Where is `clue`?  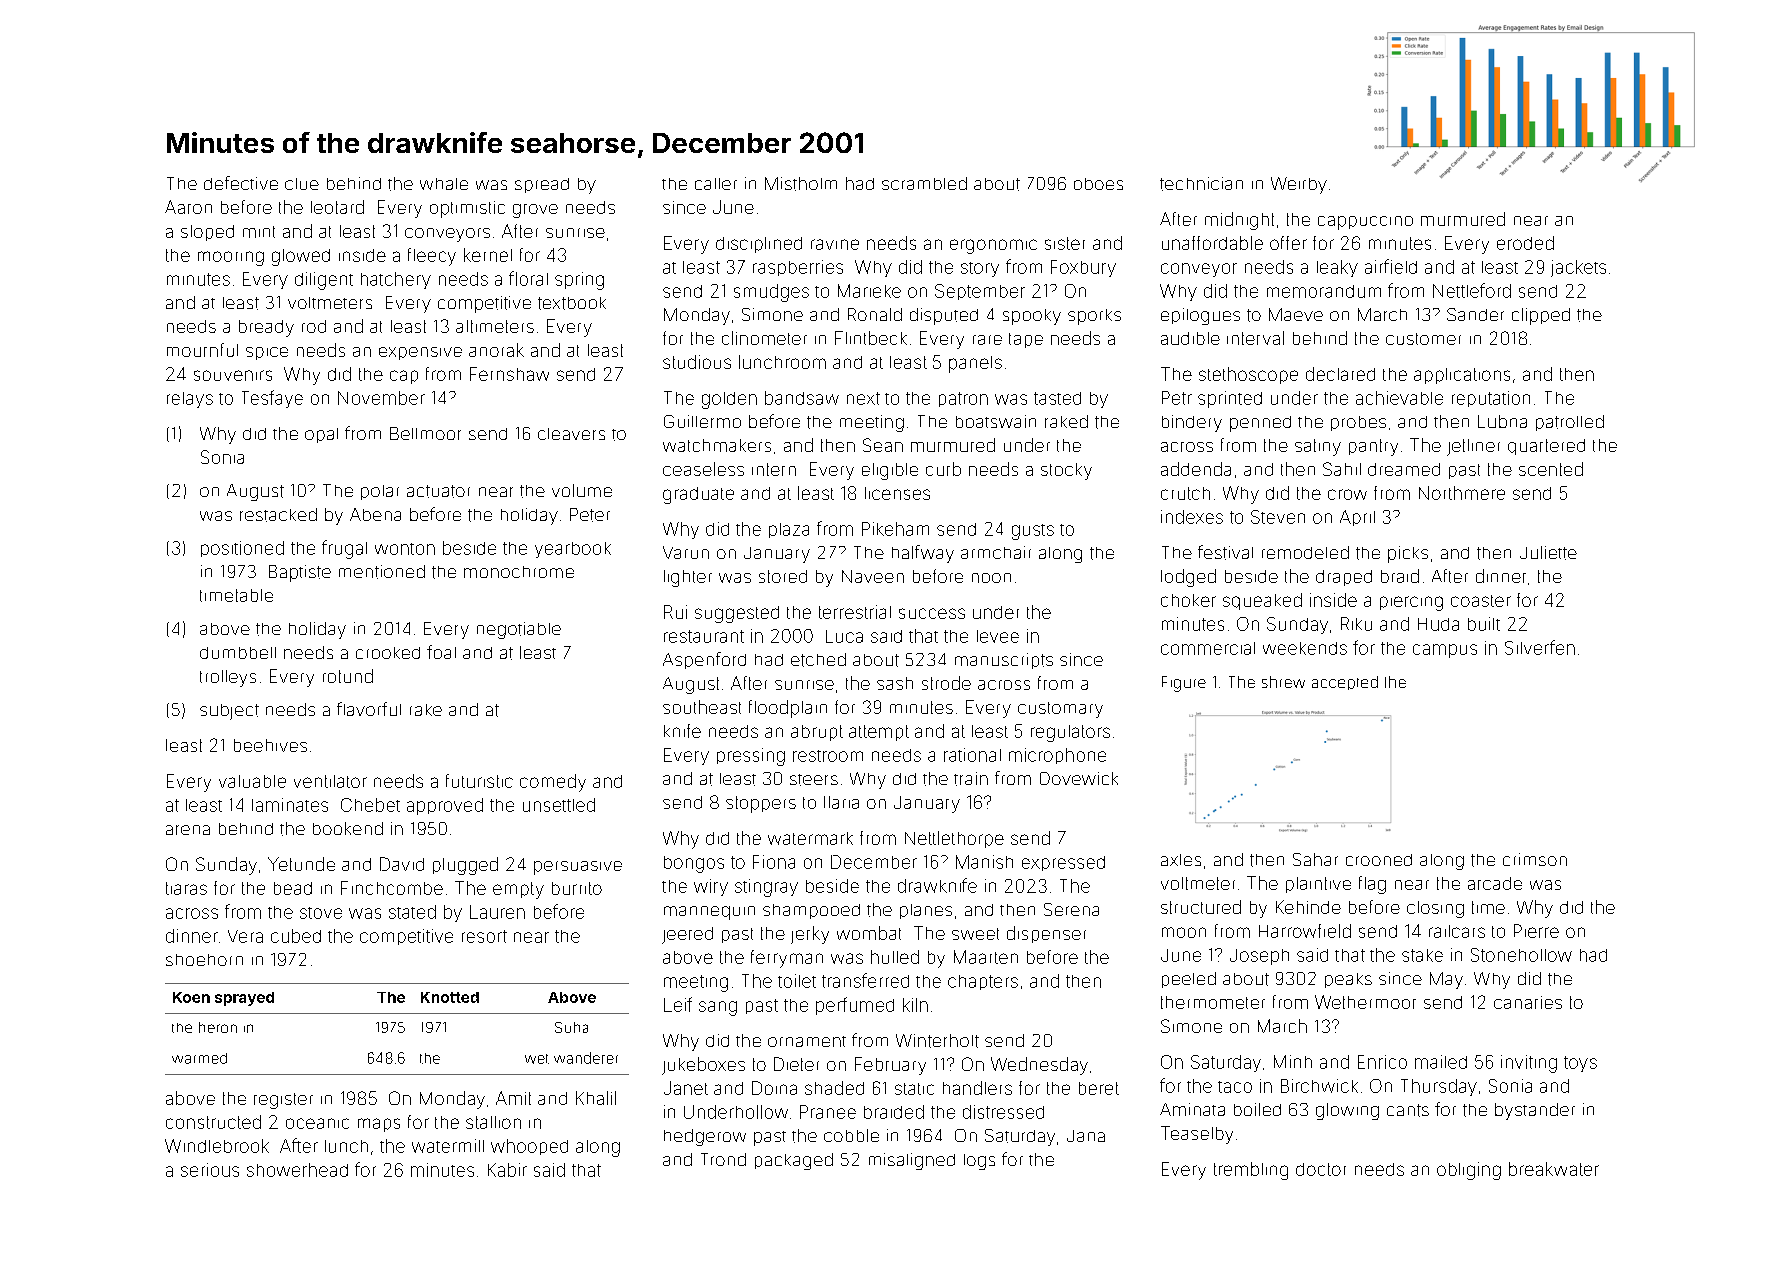 clue is located at coordinates (302, 184).
